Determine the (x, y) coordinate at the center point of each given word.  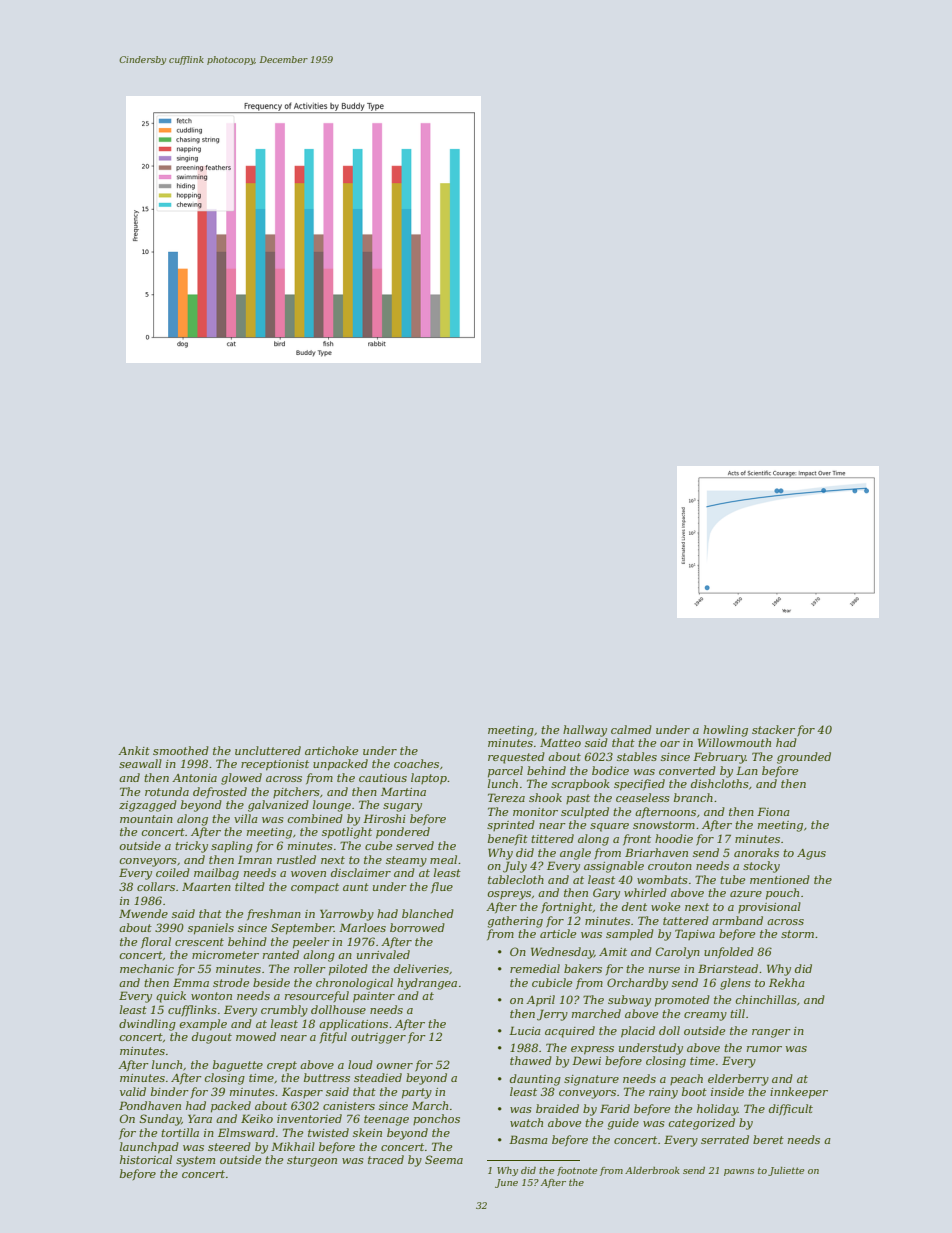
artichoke (331, 750)
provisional (769, 907)
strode (231, 982)
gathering (515, 922)
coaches (416, 763)
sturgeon (312, 1161)
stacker (773, 729)
